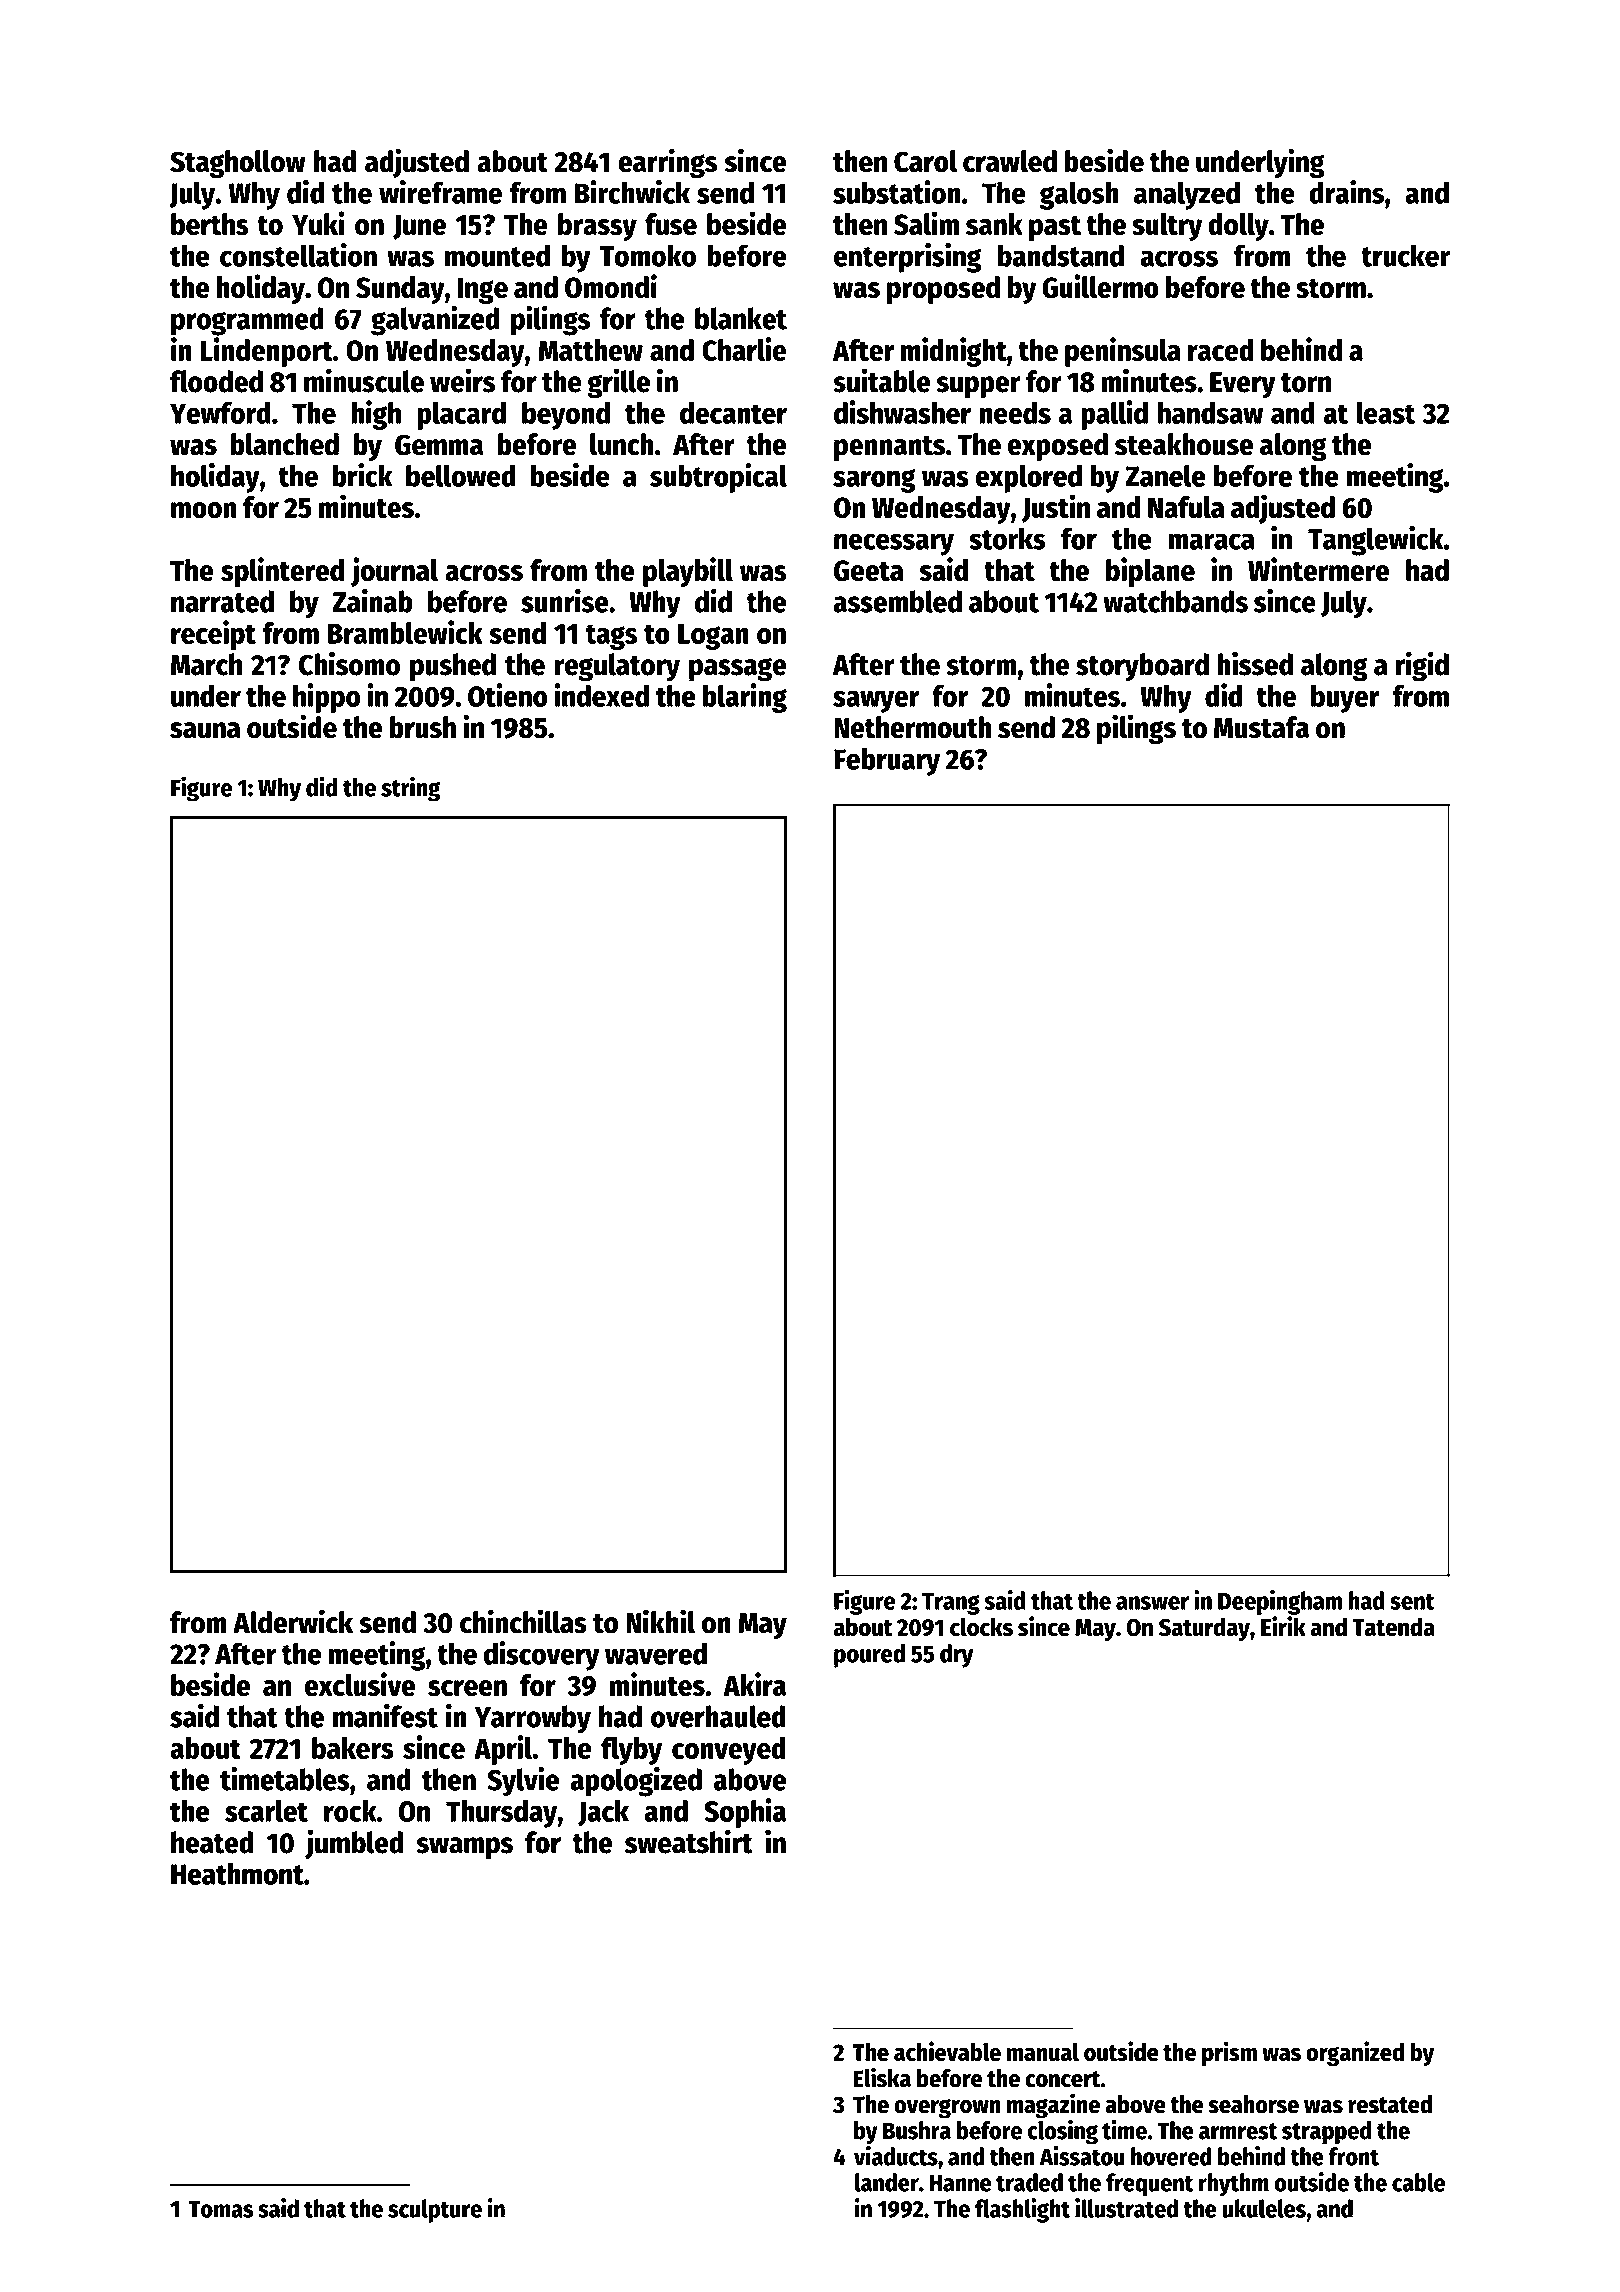 The width and height of the document is (1620, 2292). What do you see at coordinates (238, 164) in the document?
I see `Staghollow` at bounding box center [238, 164].
